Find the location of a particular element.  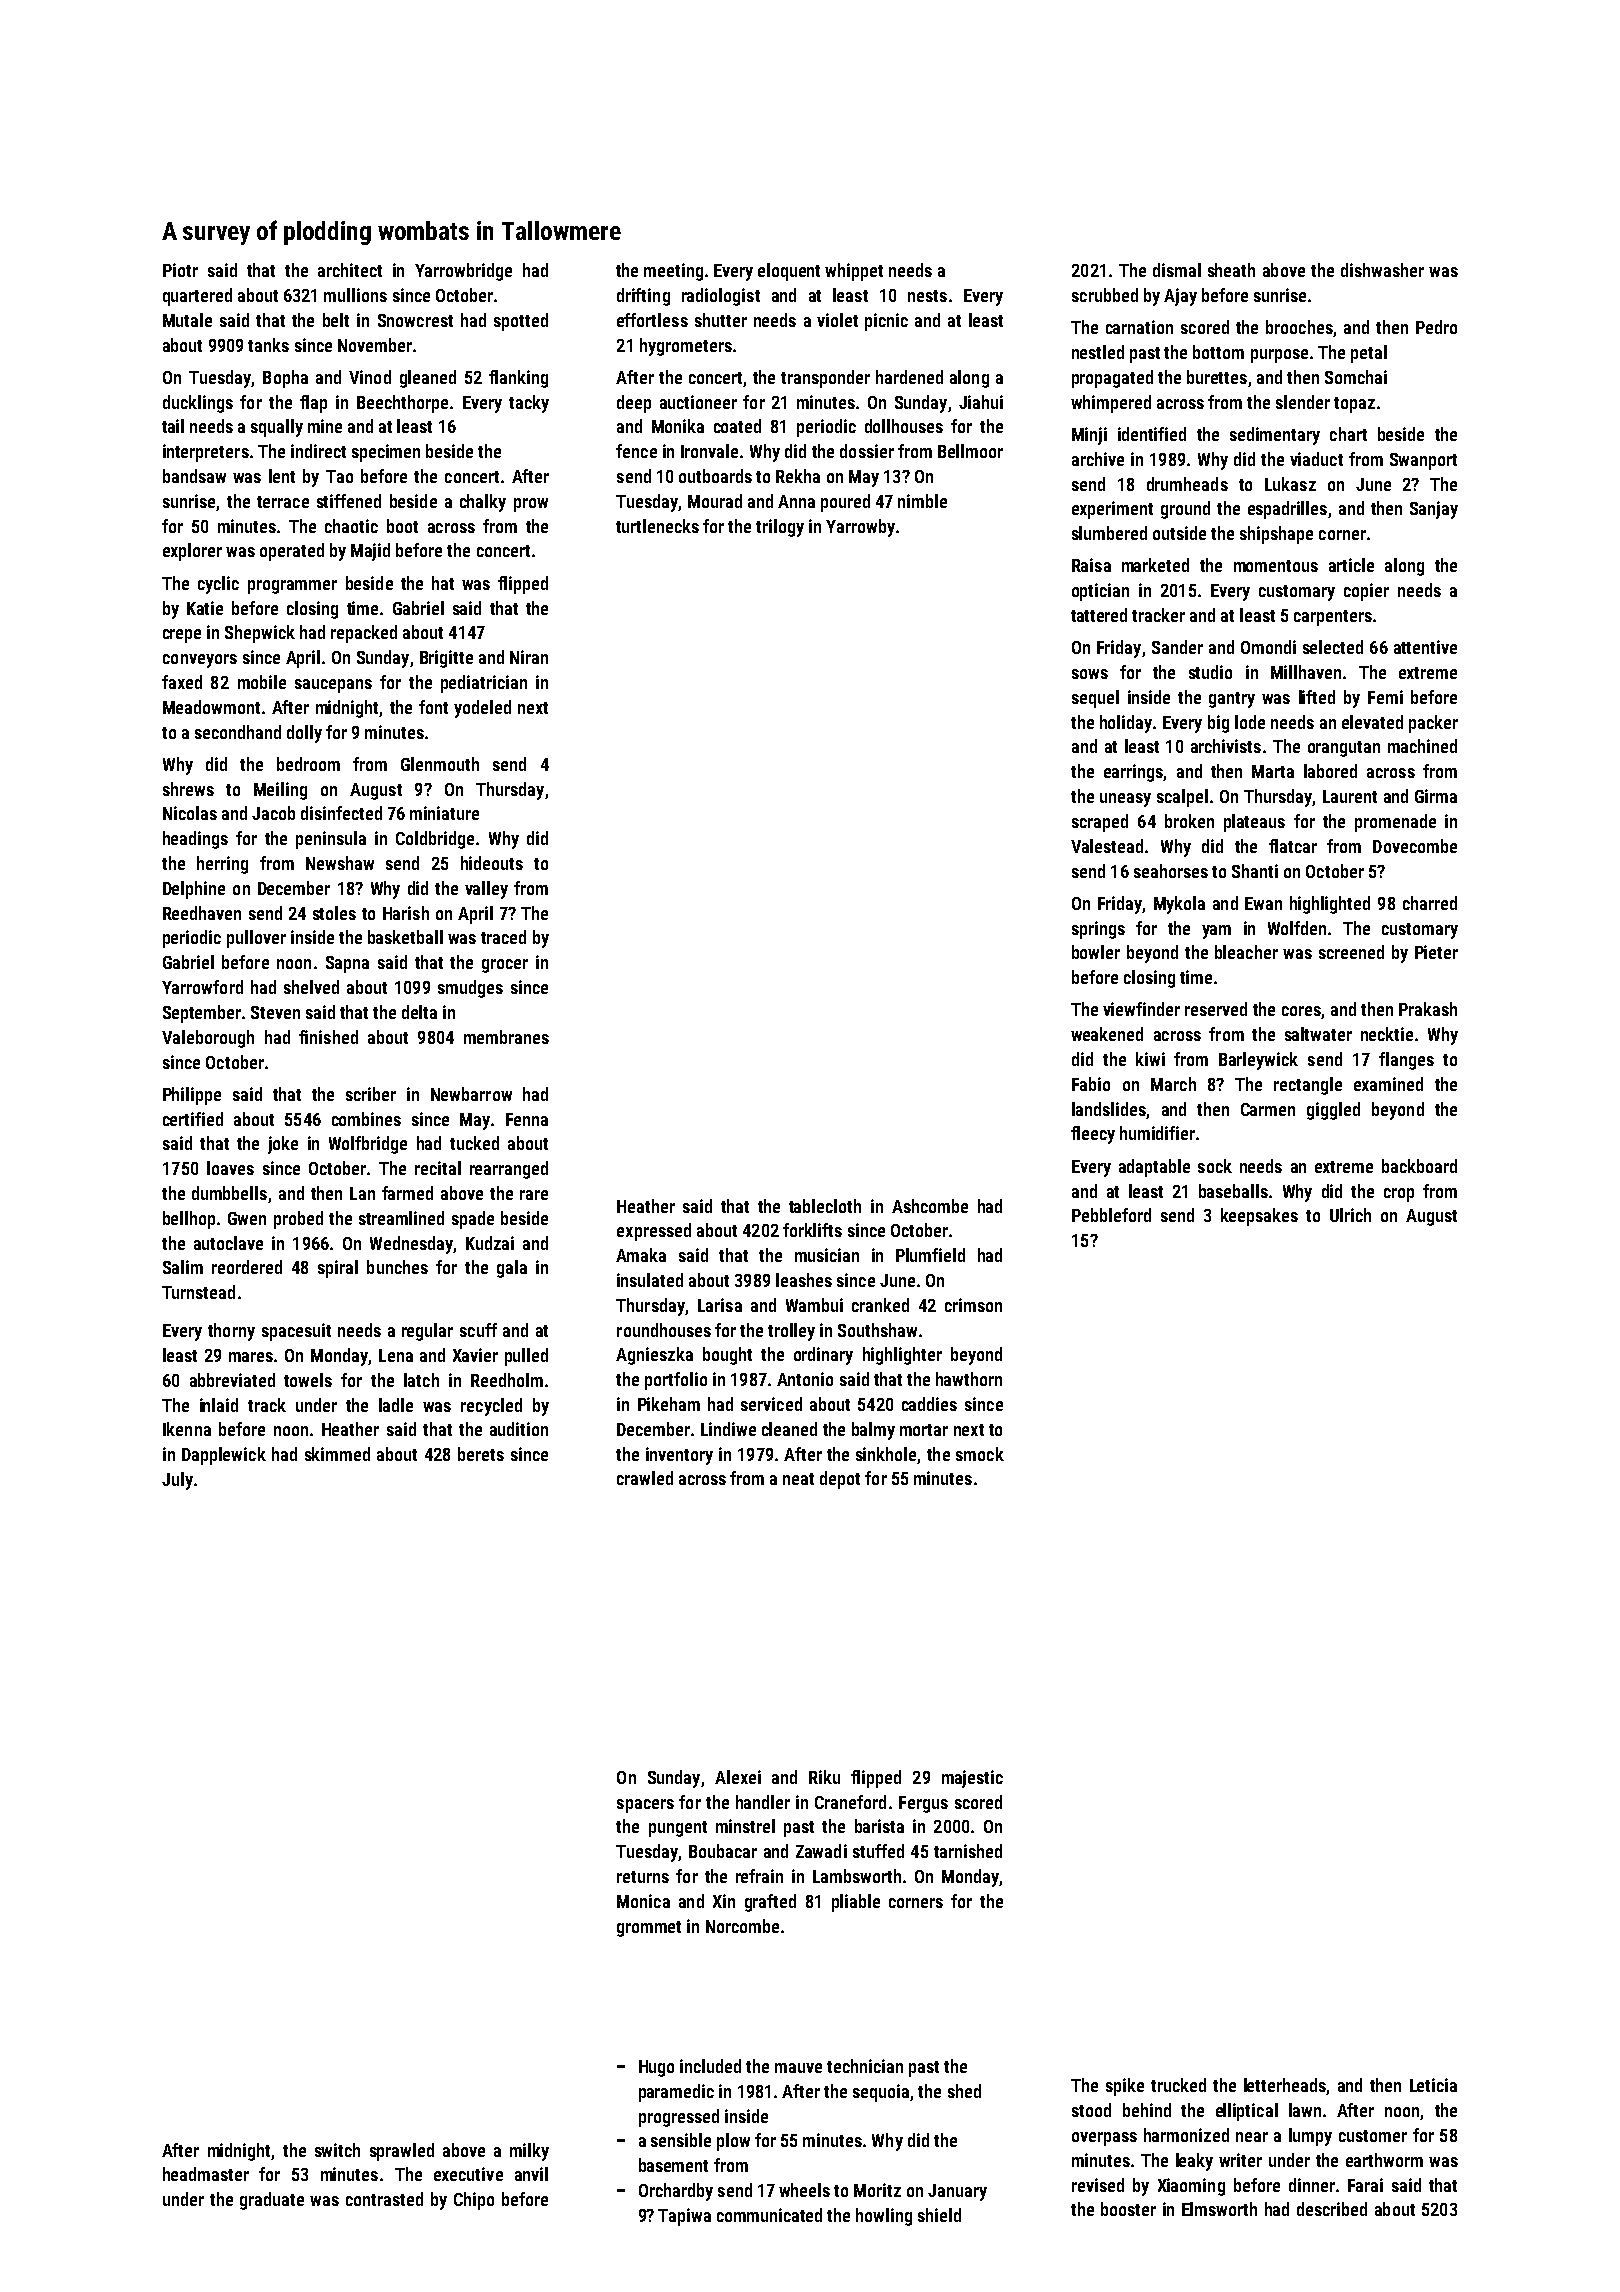

reserved is located at coordinates (1216, 1009).
